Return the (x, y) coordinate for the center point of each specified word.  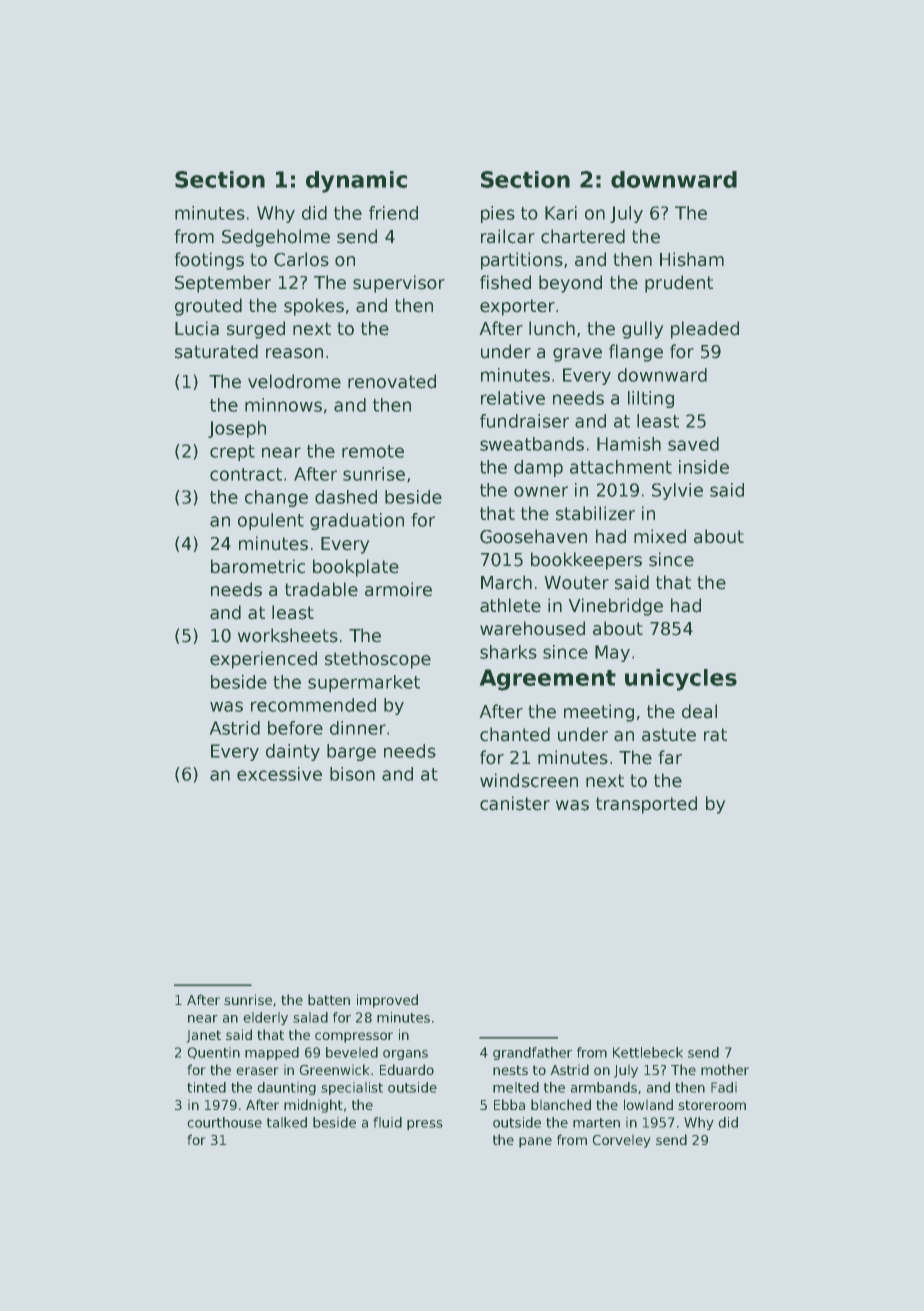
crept (232, 453)
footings (209, 261)
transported (646, 805)
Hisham (692, 259)
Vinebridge (615, 607)
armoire (398, 589)
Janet (203, 1036)
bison (352, 774)
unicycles (681, 680)
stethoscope (378, 660)
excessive (279, 774)
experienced (263, 660)
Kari (561, 213)
